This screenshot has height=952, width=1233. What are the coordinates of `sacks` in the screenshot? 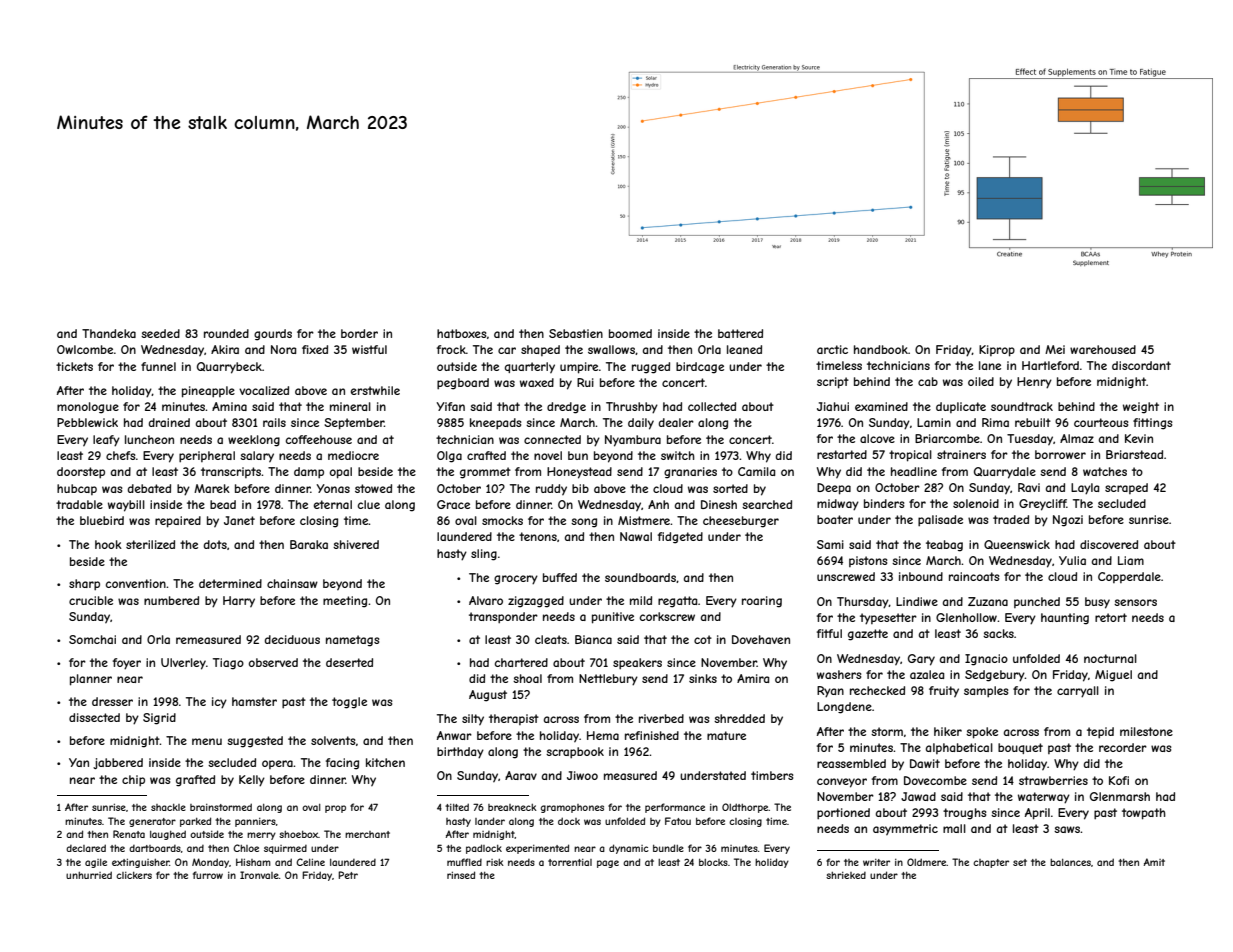 It's located at (998, 633).
